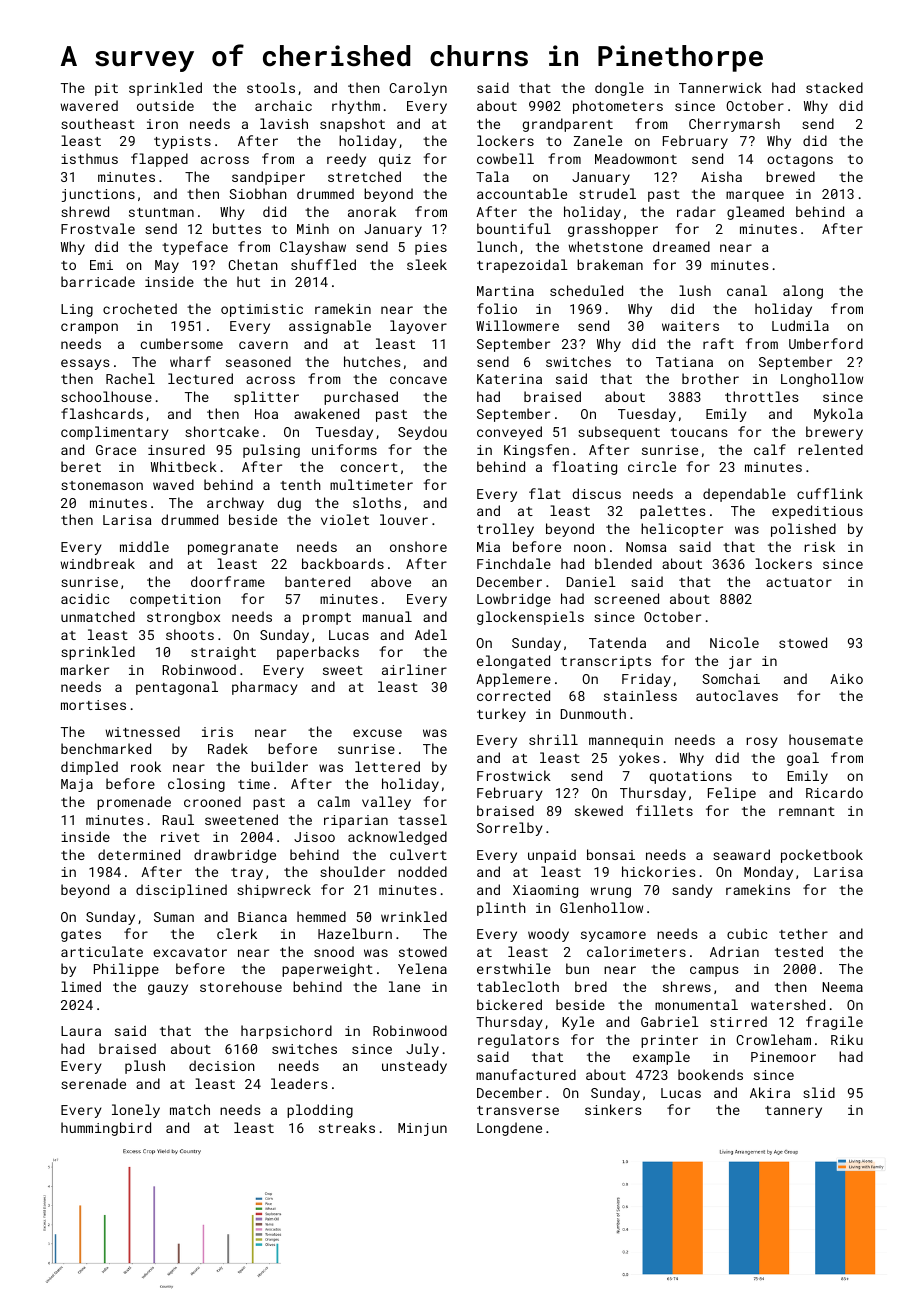 The image size is (924, 1308). I want to click on stuntman, so click(161, 212).
